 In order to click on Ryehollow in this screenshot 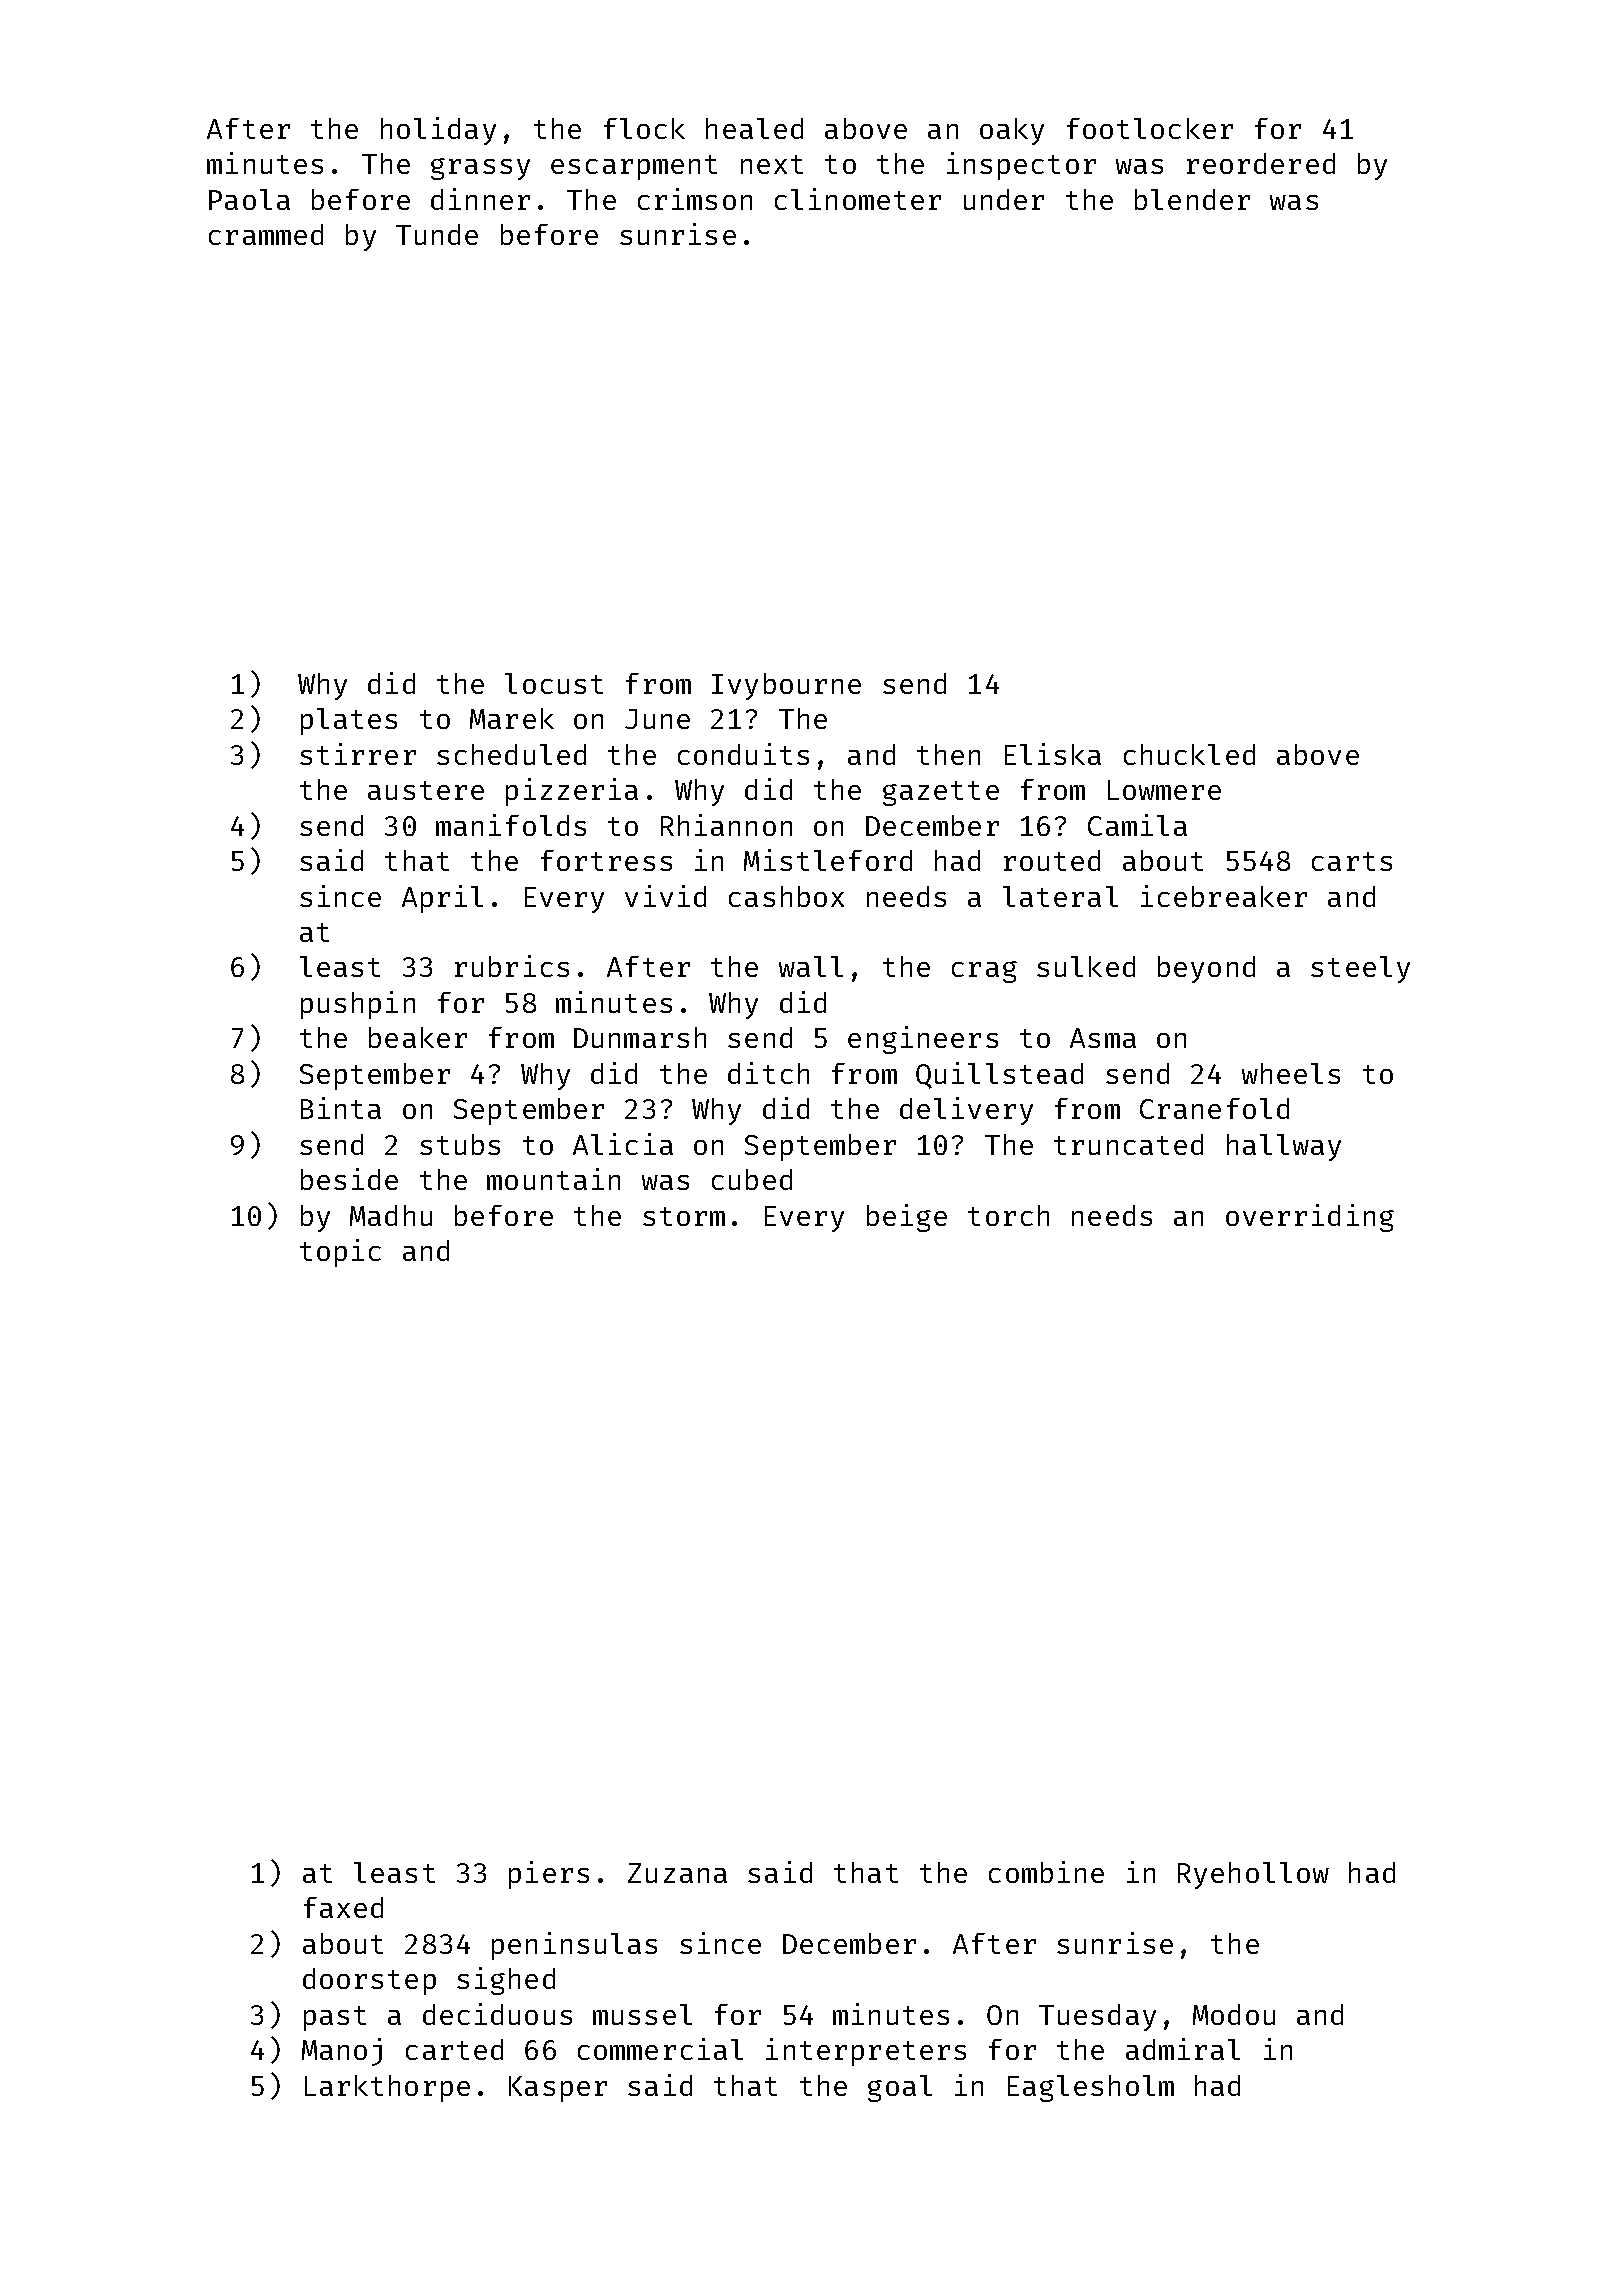, I will do `click(1253, 1875)`.
